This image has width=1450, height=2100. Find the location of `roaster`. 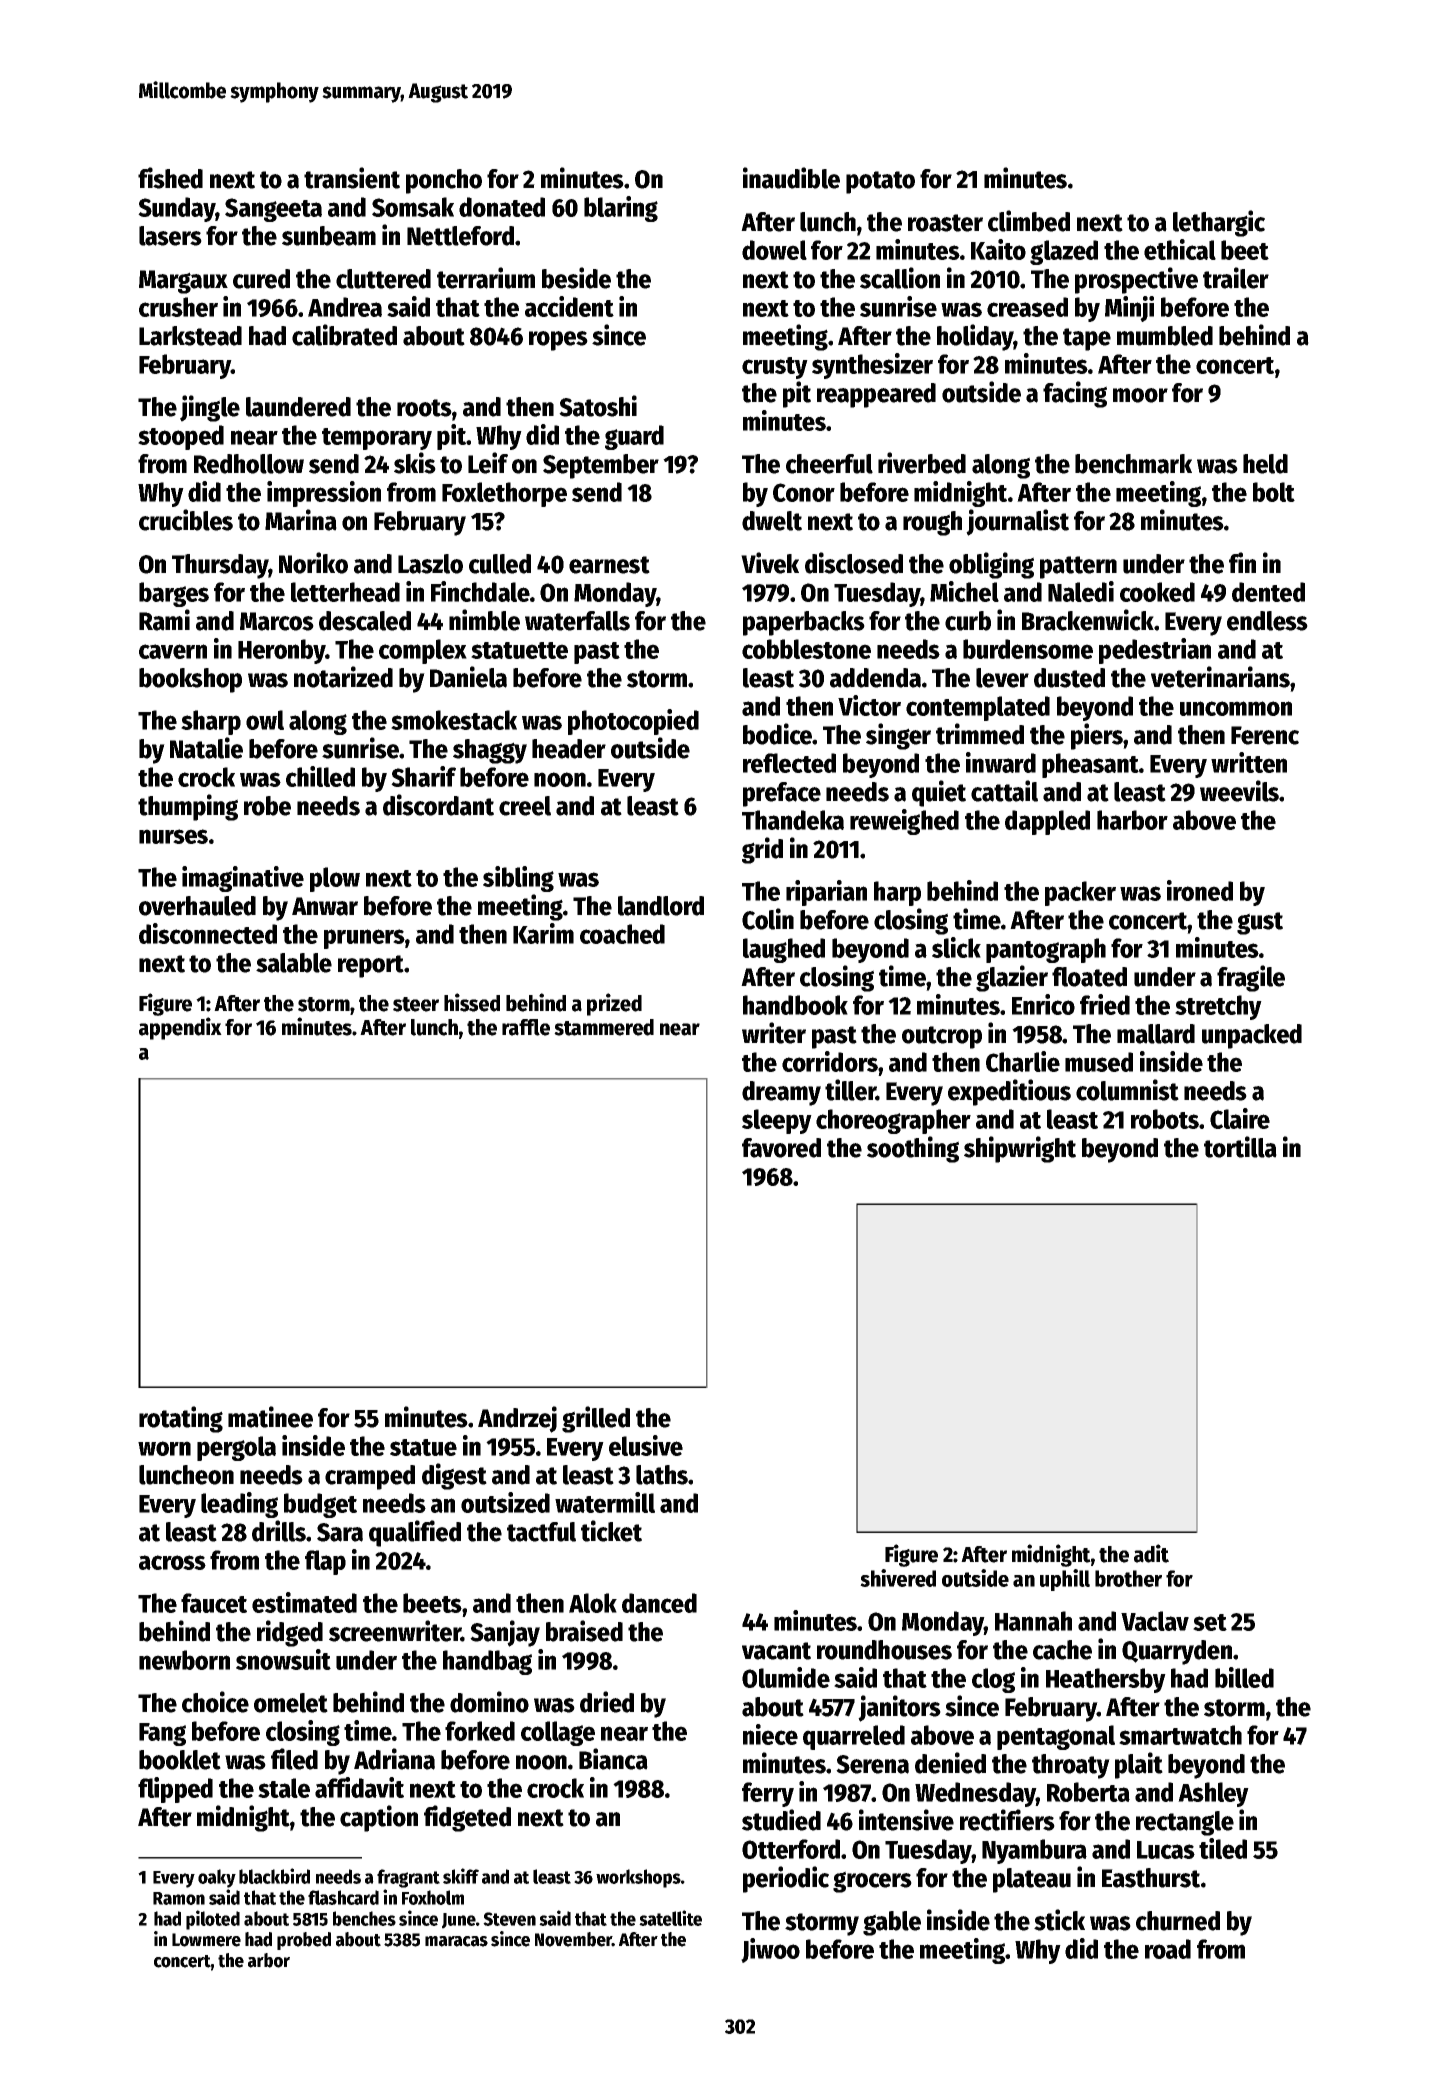

roaster is located at coordinates (945, 223).
